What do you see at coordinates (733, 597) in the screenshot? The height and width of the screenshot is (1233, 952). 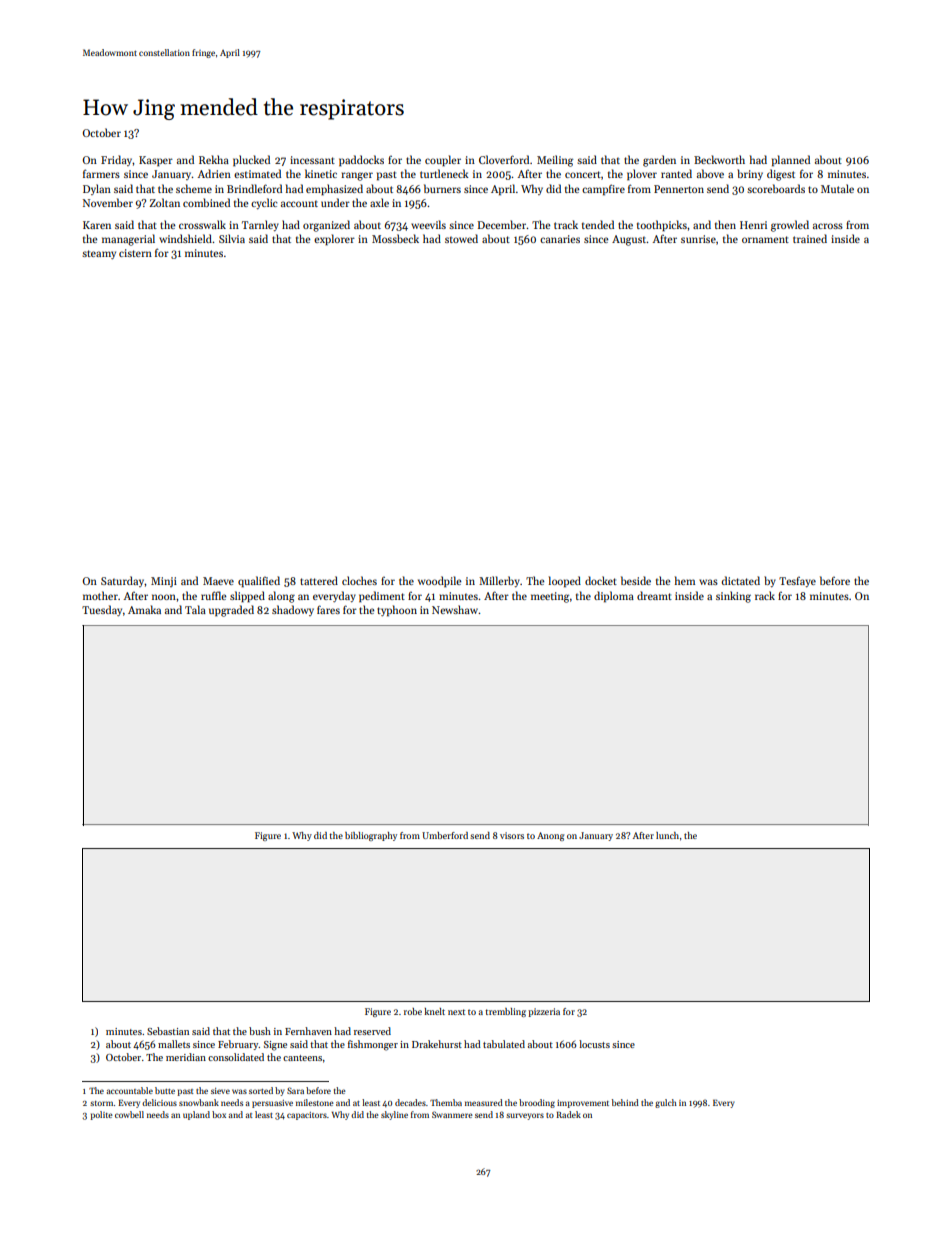 I see `sinking` at bounding box center [733, 597].
